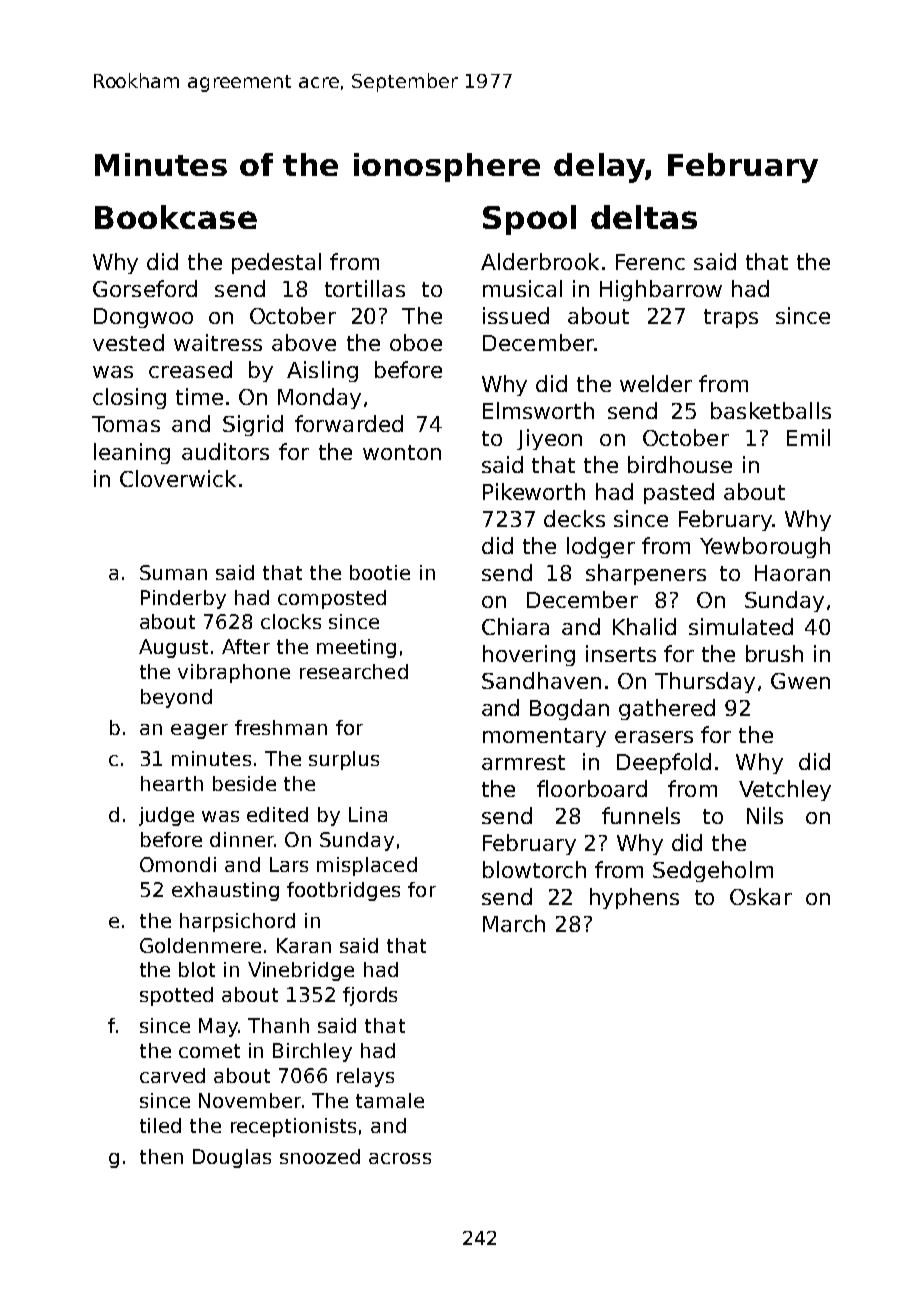  Describe the element at coordinates (761, 896) in the document. I see `Oskar` at that location.
